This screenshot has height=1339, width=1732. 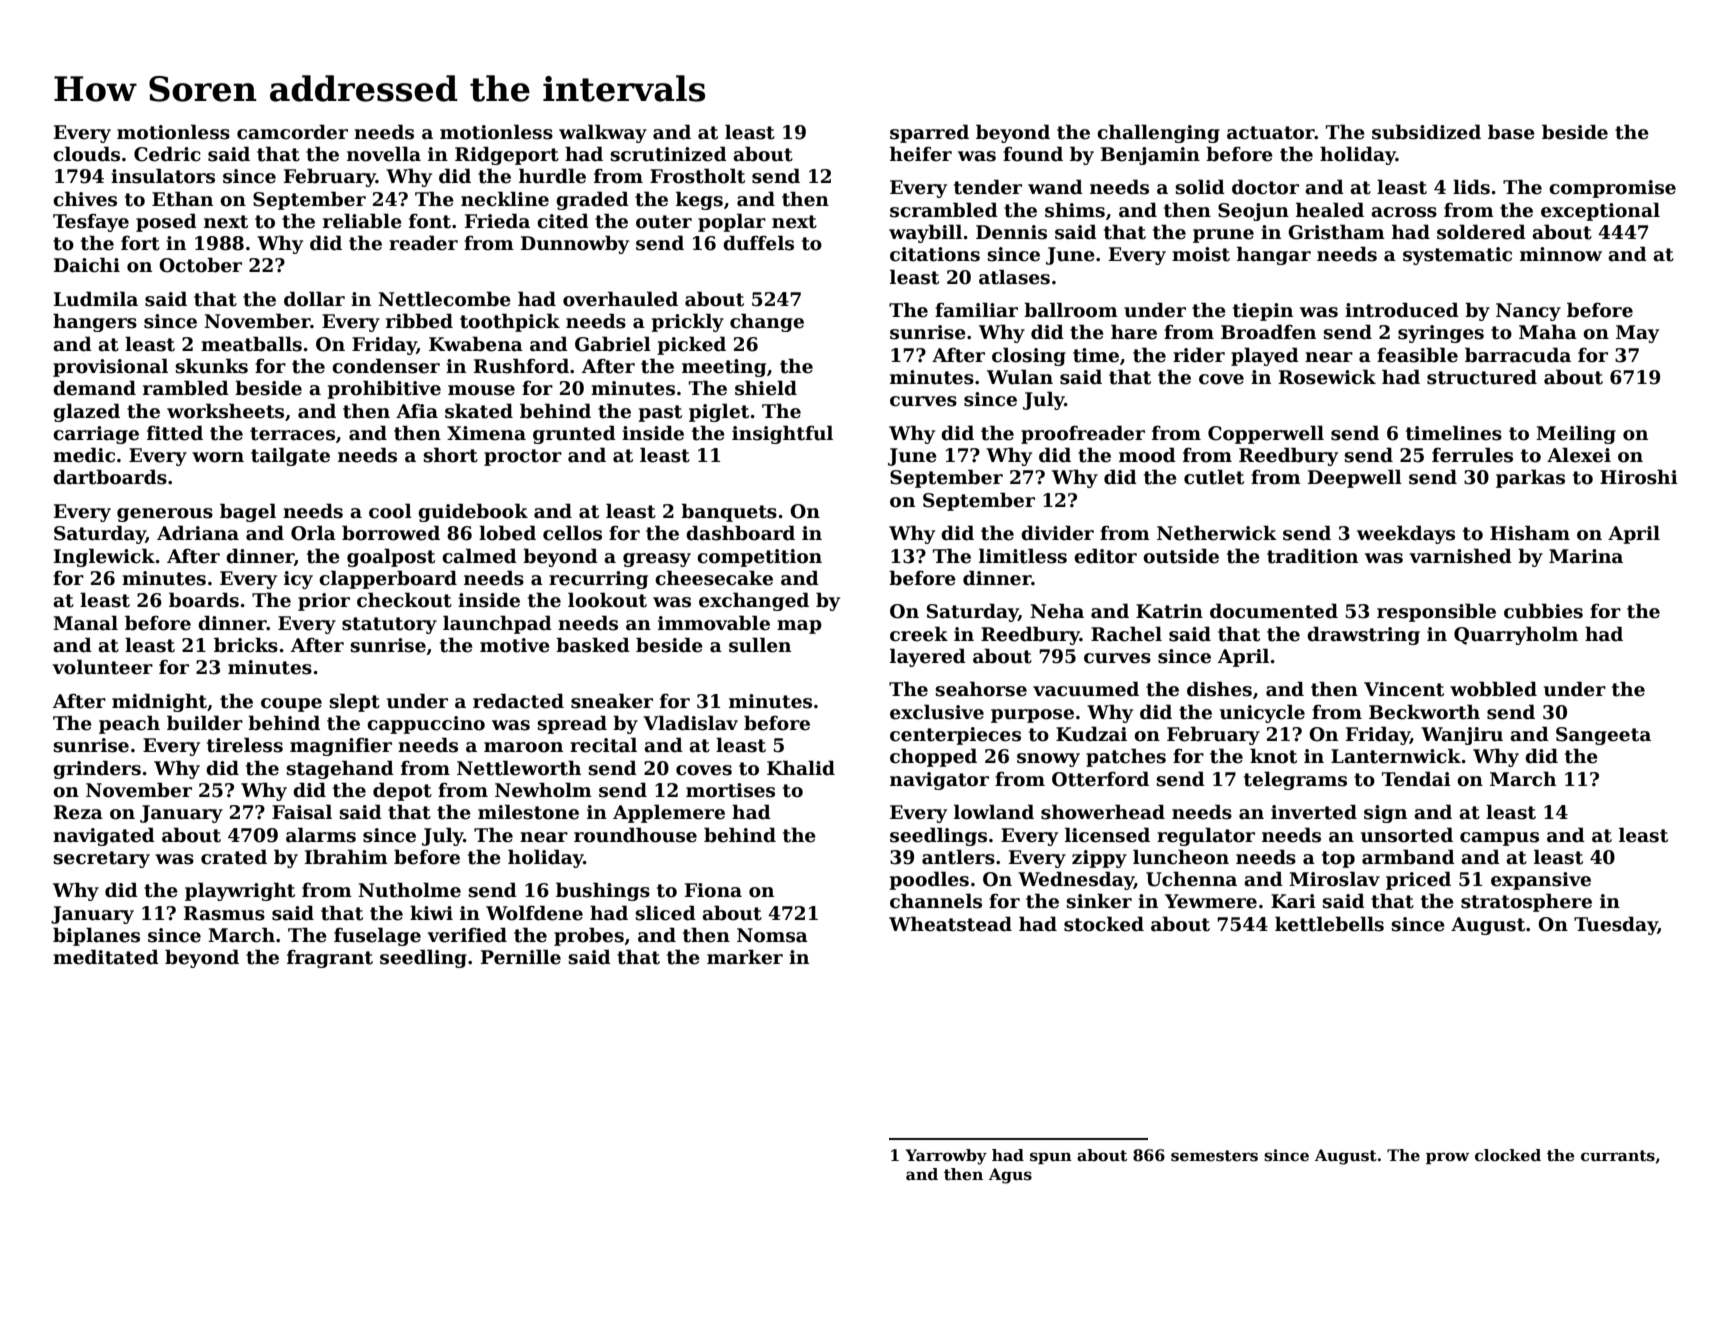 What do you see at coordinates (745, 957) in the screenshot?
I see `marker` at bounding box center [745, 957].
